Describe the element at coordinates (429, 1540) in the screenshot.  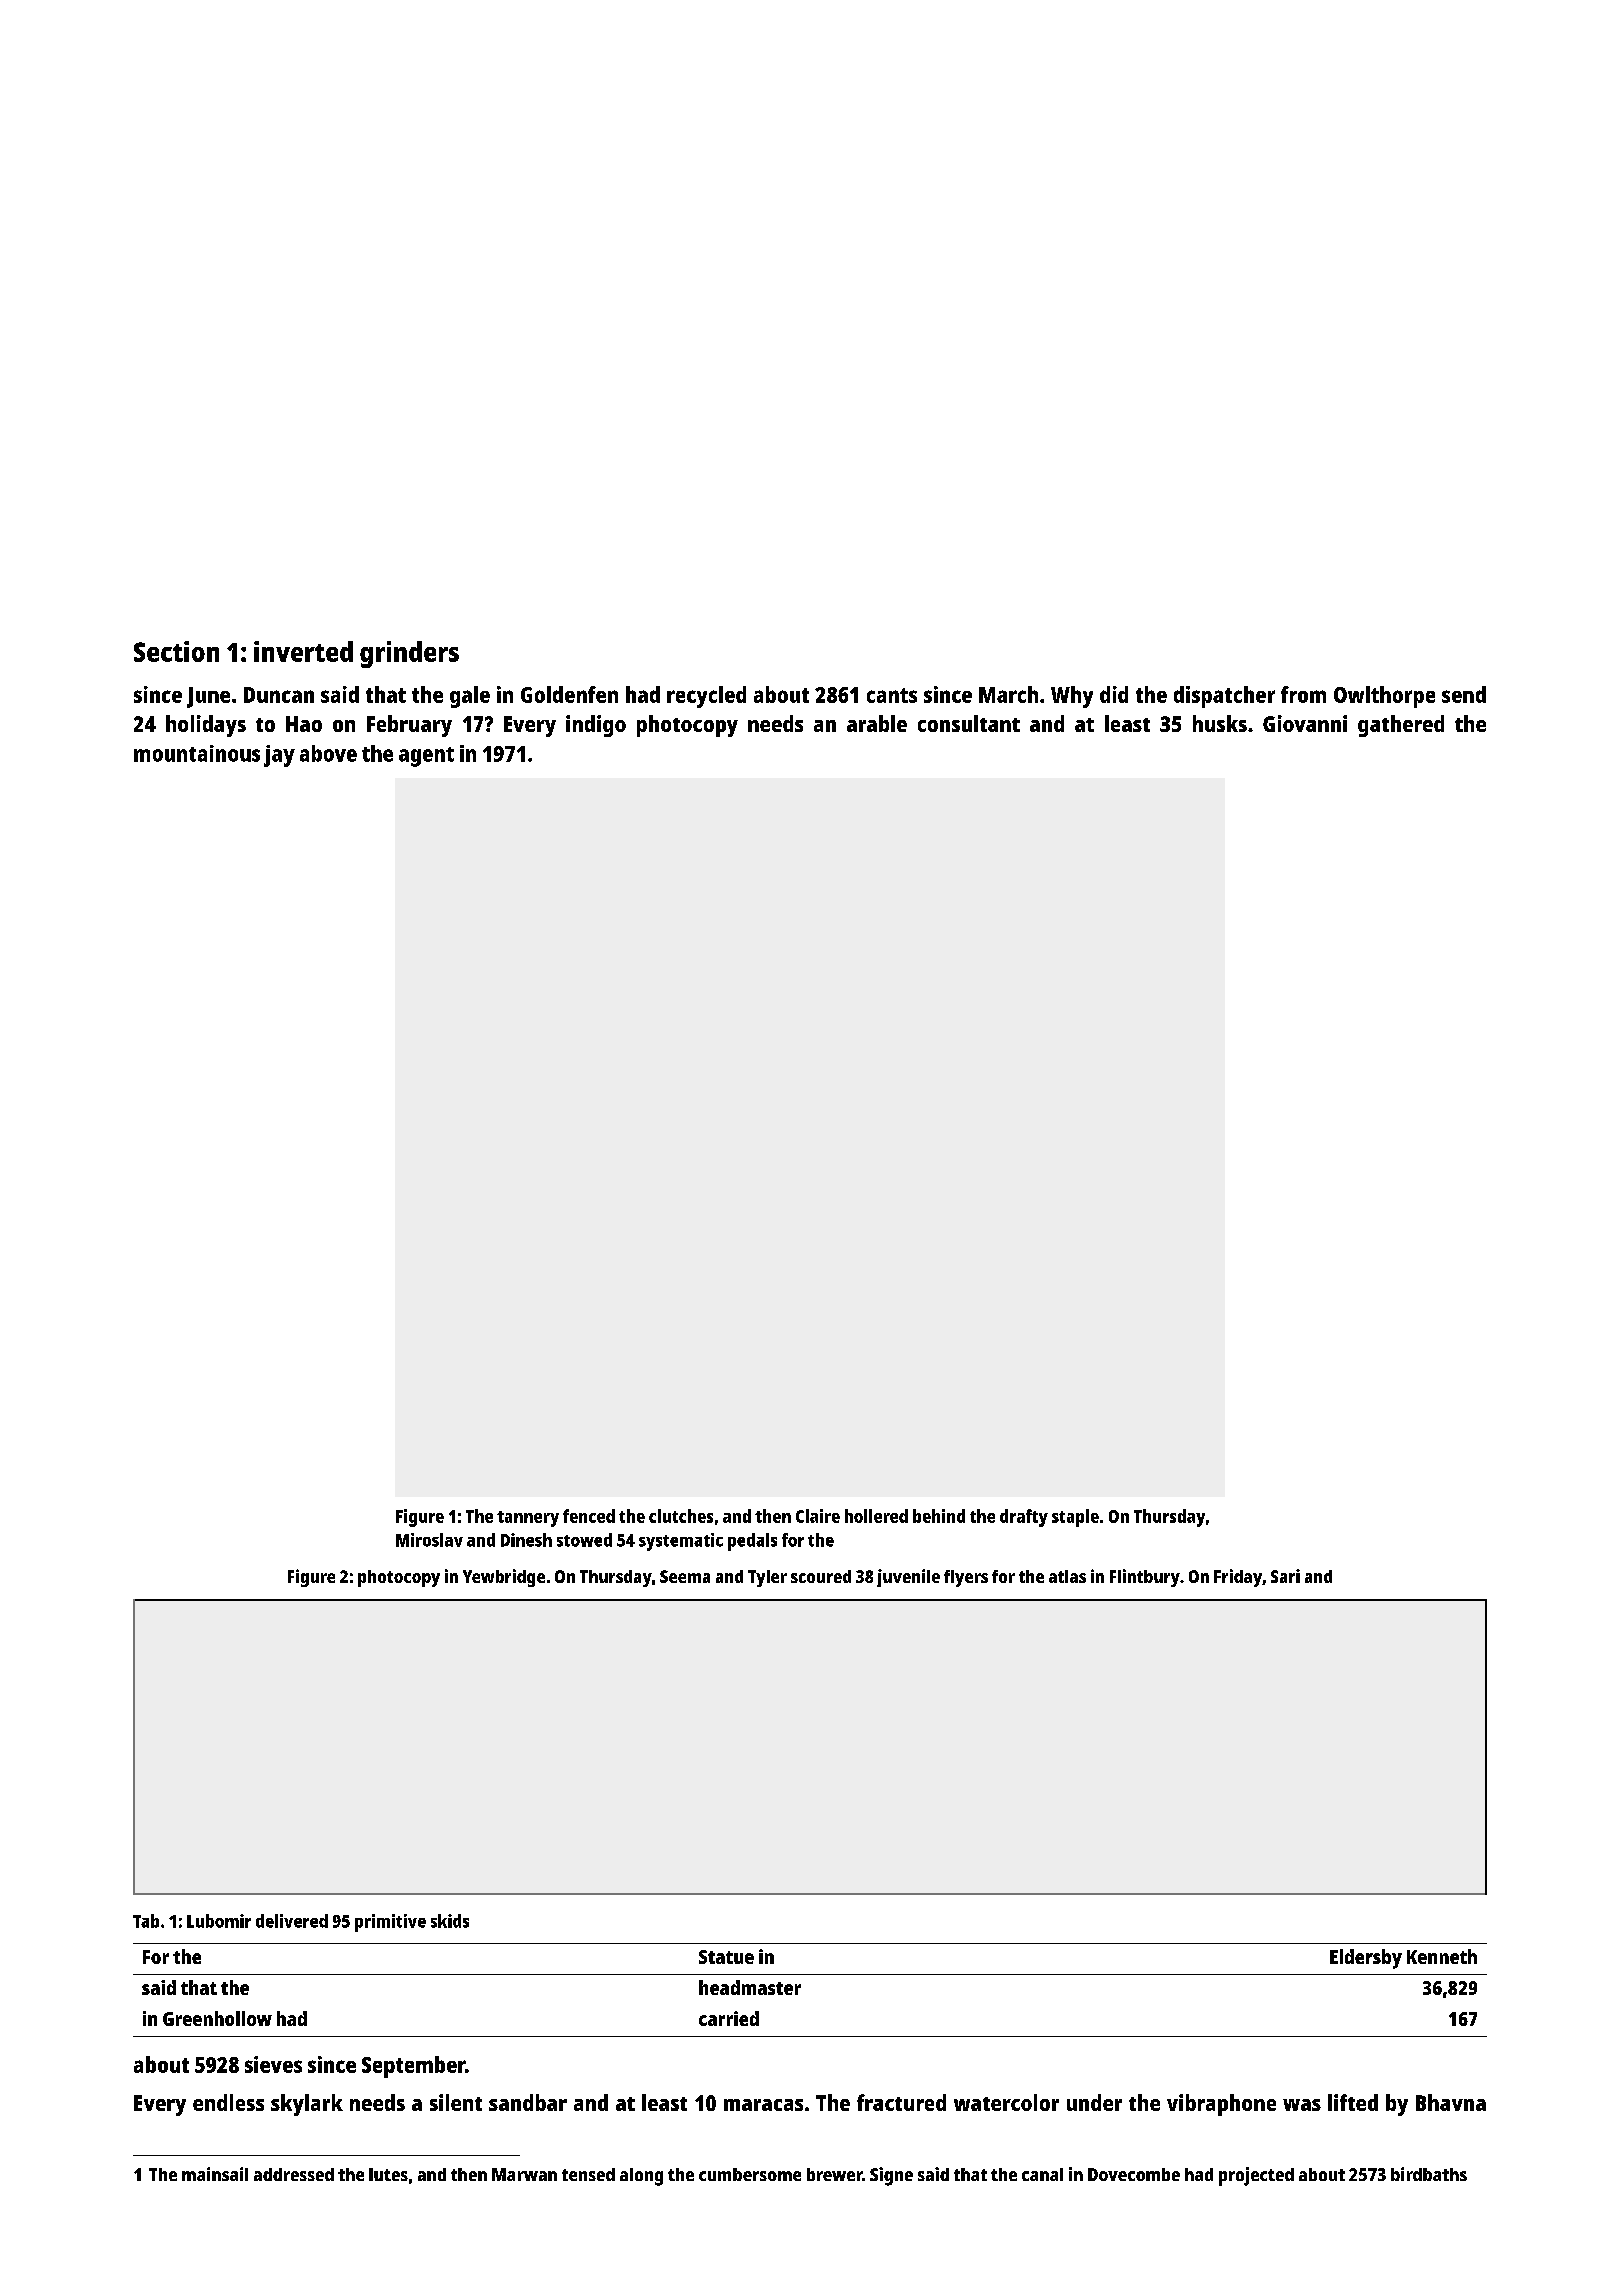
I see `Miroslav` at that location.
